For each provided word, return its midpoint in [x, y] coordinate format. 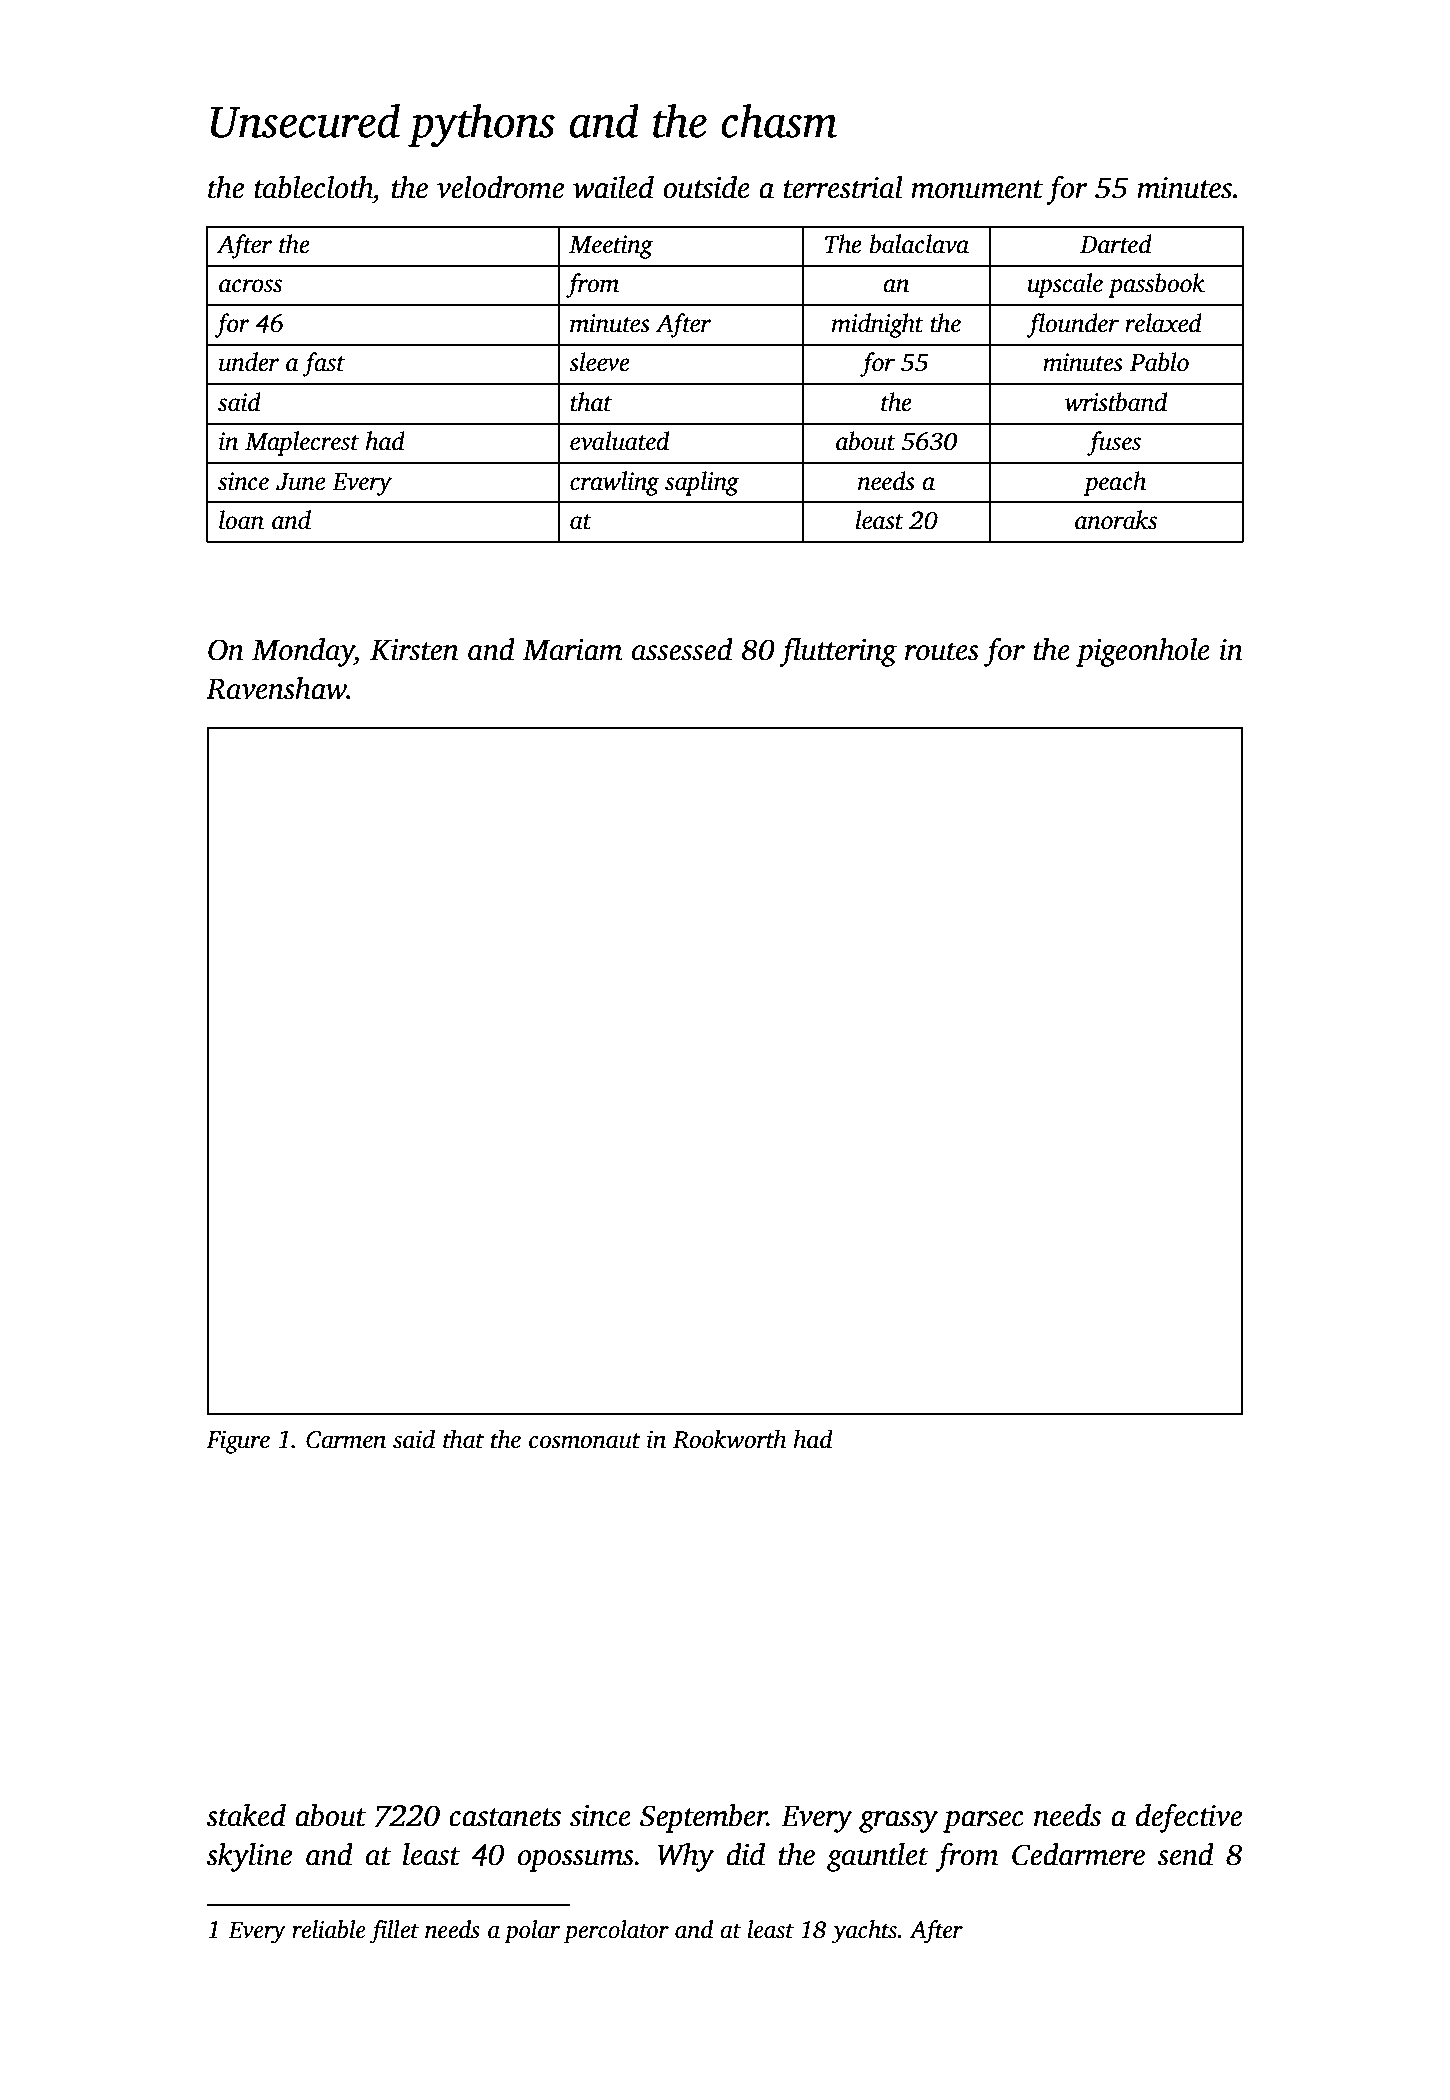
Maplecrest [302, 443]
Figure [238, 1442]
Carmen [346, 1440]
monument [977, 189]
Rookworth [729, 1439]
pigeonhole [1143, 652]
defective [1189, 1818]
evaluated [619, 441]
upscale [1065, 285]
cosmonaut [584, 1441]
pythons [481, 125]
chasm [779, 121]
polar [532, 1932]
